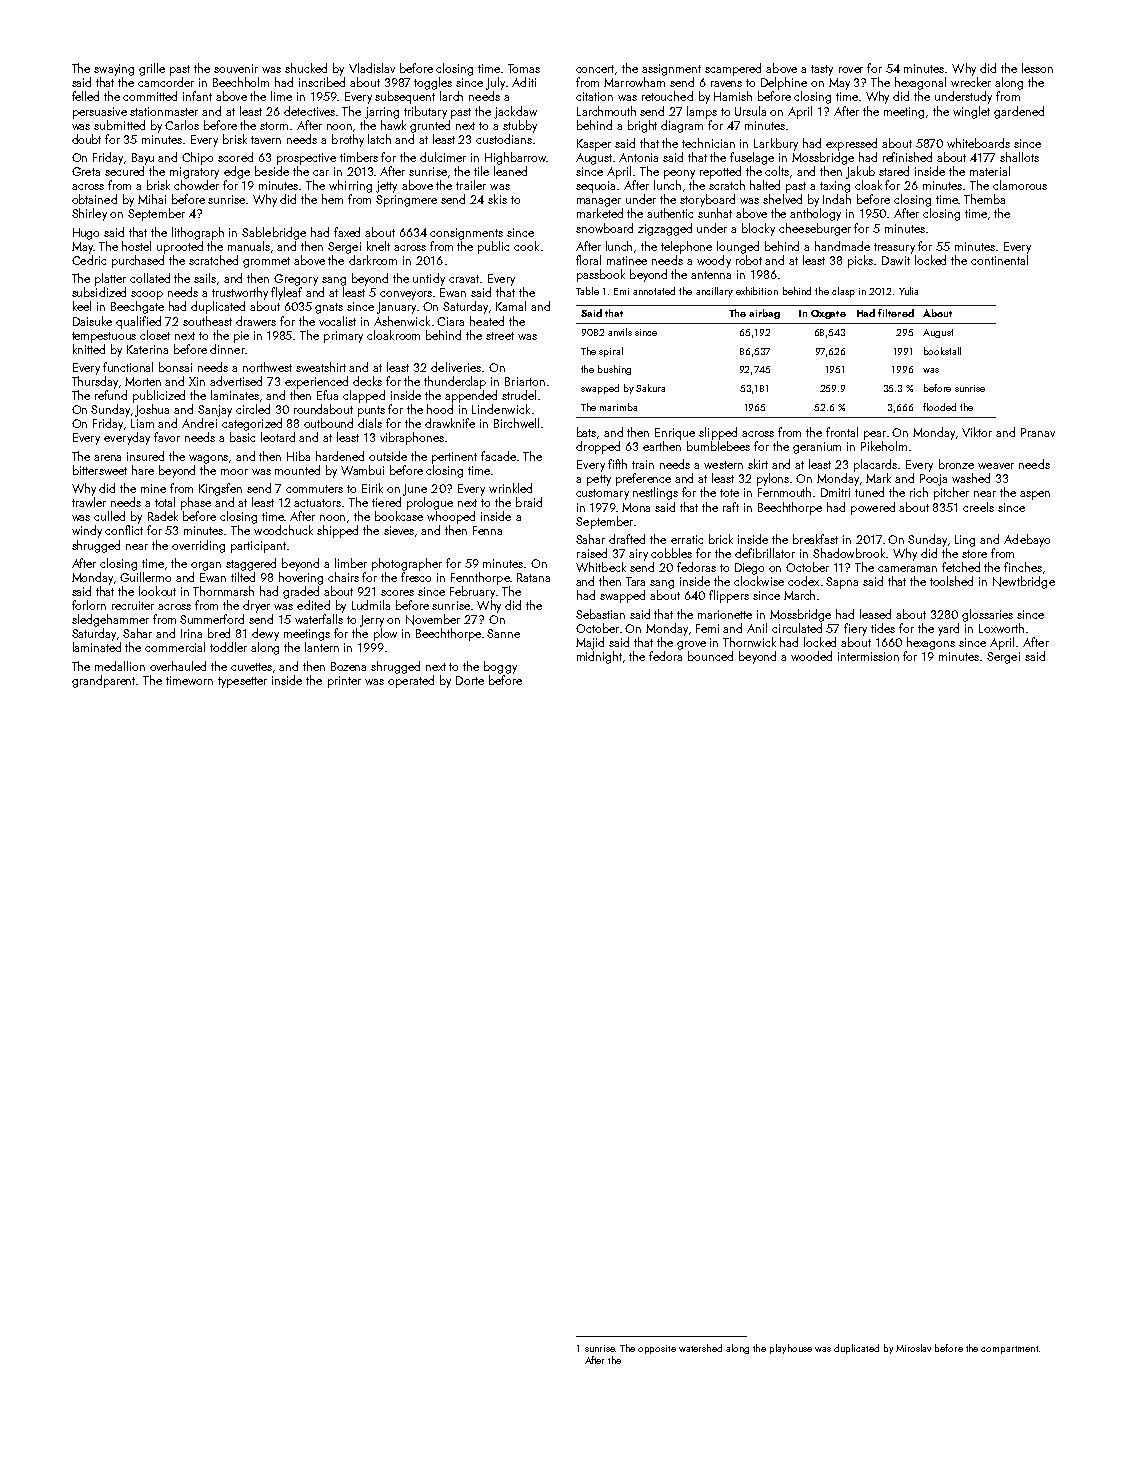  What do you see at coordinates (700, 1348) in the document?
I see `watershed` at bounding box center [700, 1348].
